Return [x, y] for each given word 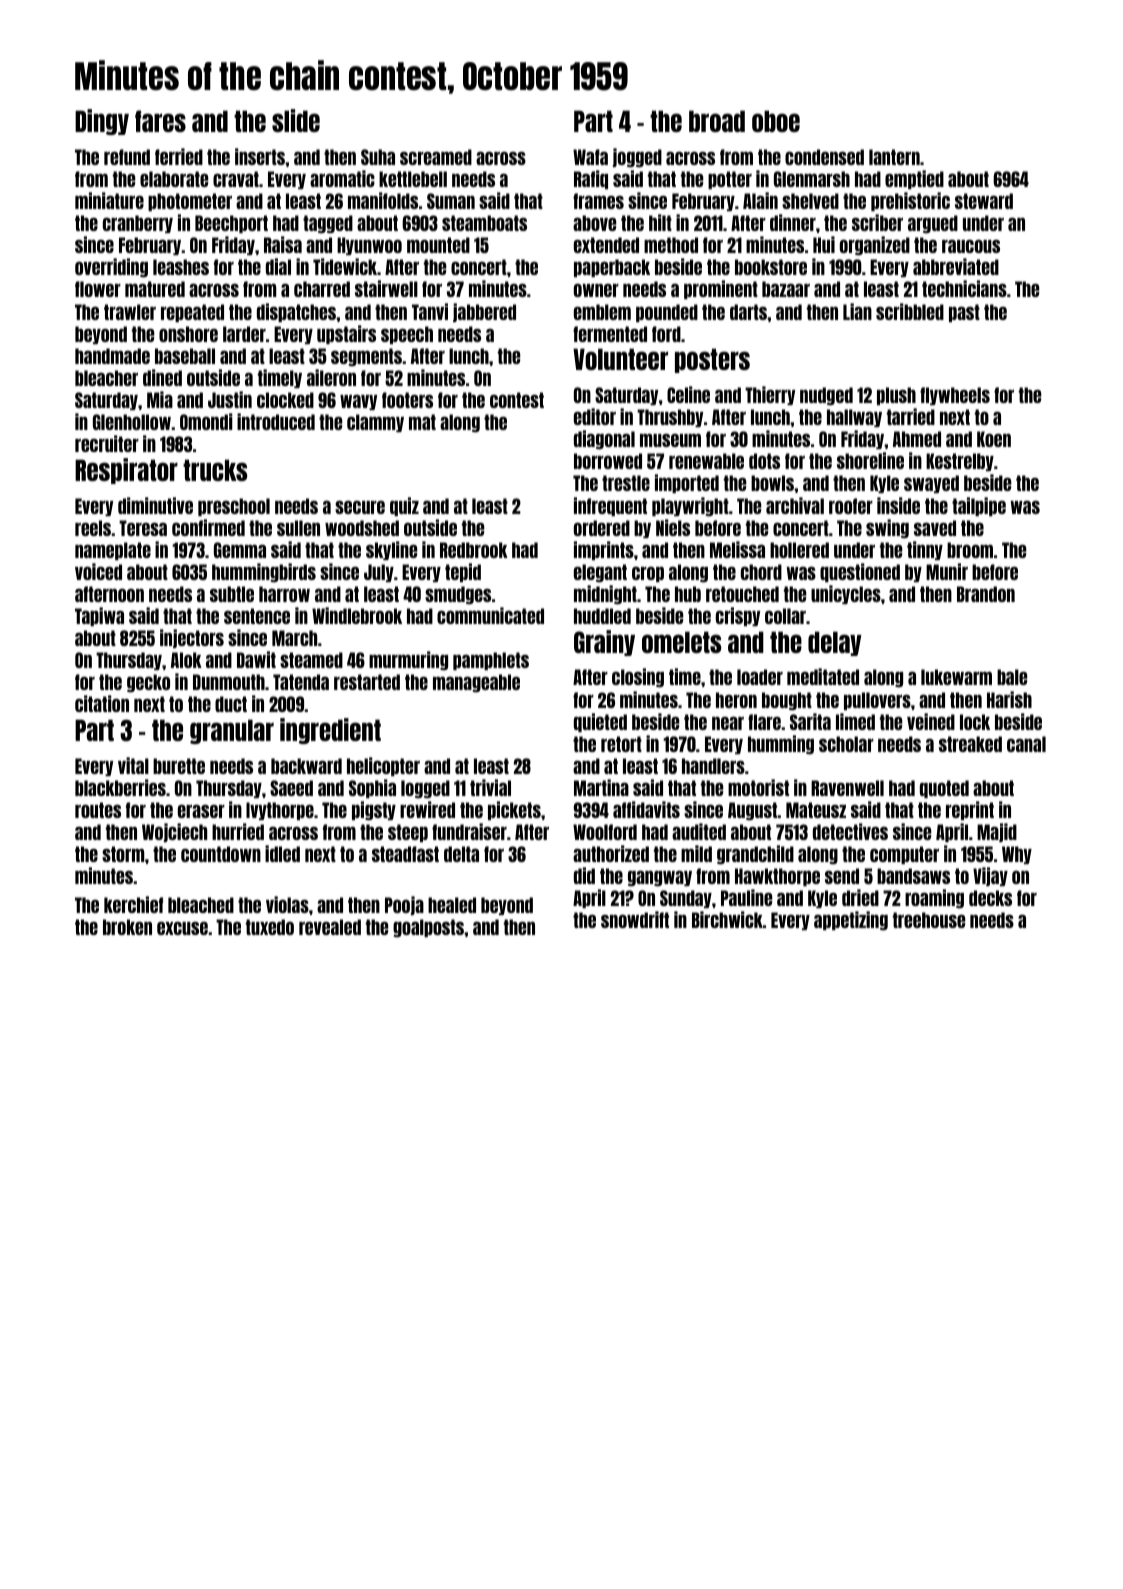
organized [875, 246]
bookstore [771, 267]
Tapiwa [99, 616]
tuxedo [270, 927]
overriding [111, 268]
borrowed [608, 461]
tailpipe [979, 506]
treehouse [929, 920]
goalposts [429, 928]
